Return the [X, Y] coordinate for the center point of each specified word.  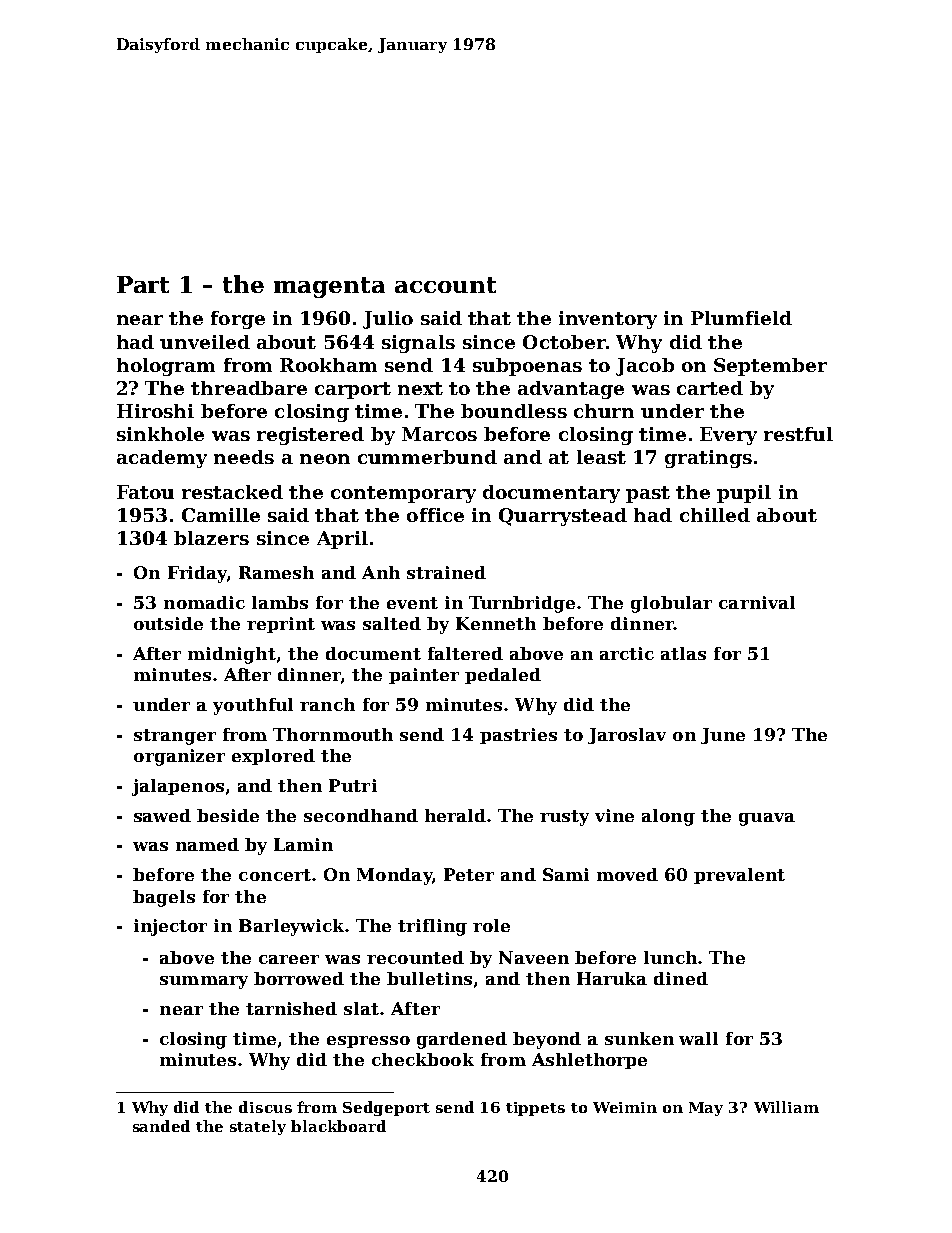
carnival [757, 602]
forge [238, 320]
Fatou [145, 492]
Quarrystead [563, 517]
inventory [608, 320]
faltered [465, 653]
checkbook [423, 1059]
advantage [571, 390]
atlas [683, 653]
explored [273, 757]
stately [258, 1127]
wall [698, 1038]
